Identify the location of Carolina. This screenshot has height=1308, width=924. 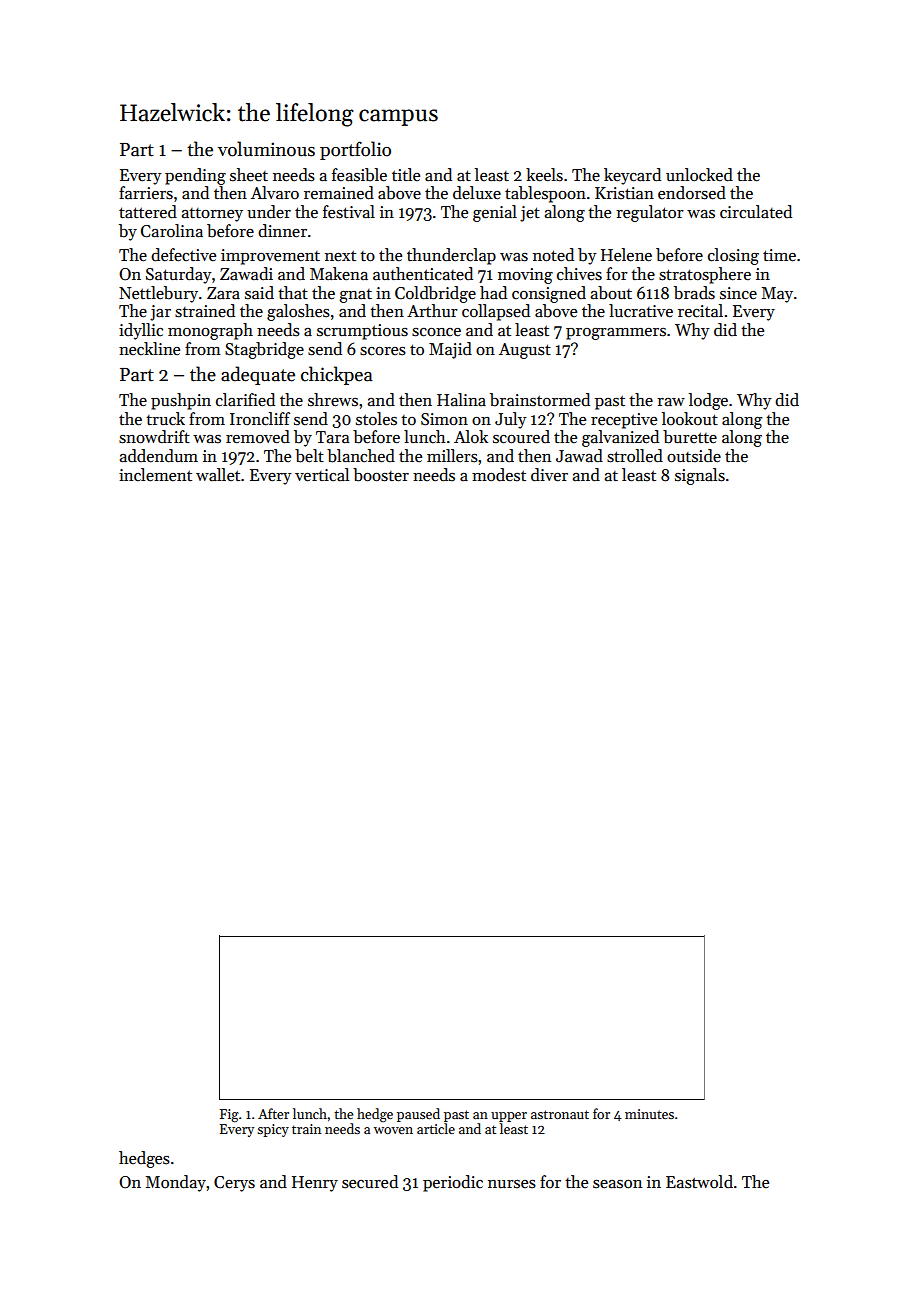
(172, 231).
